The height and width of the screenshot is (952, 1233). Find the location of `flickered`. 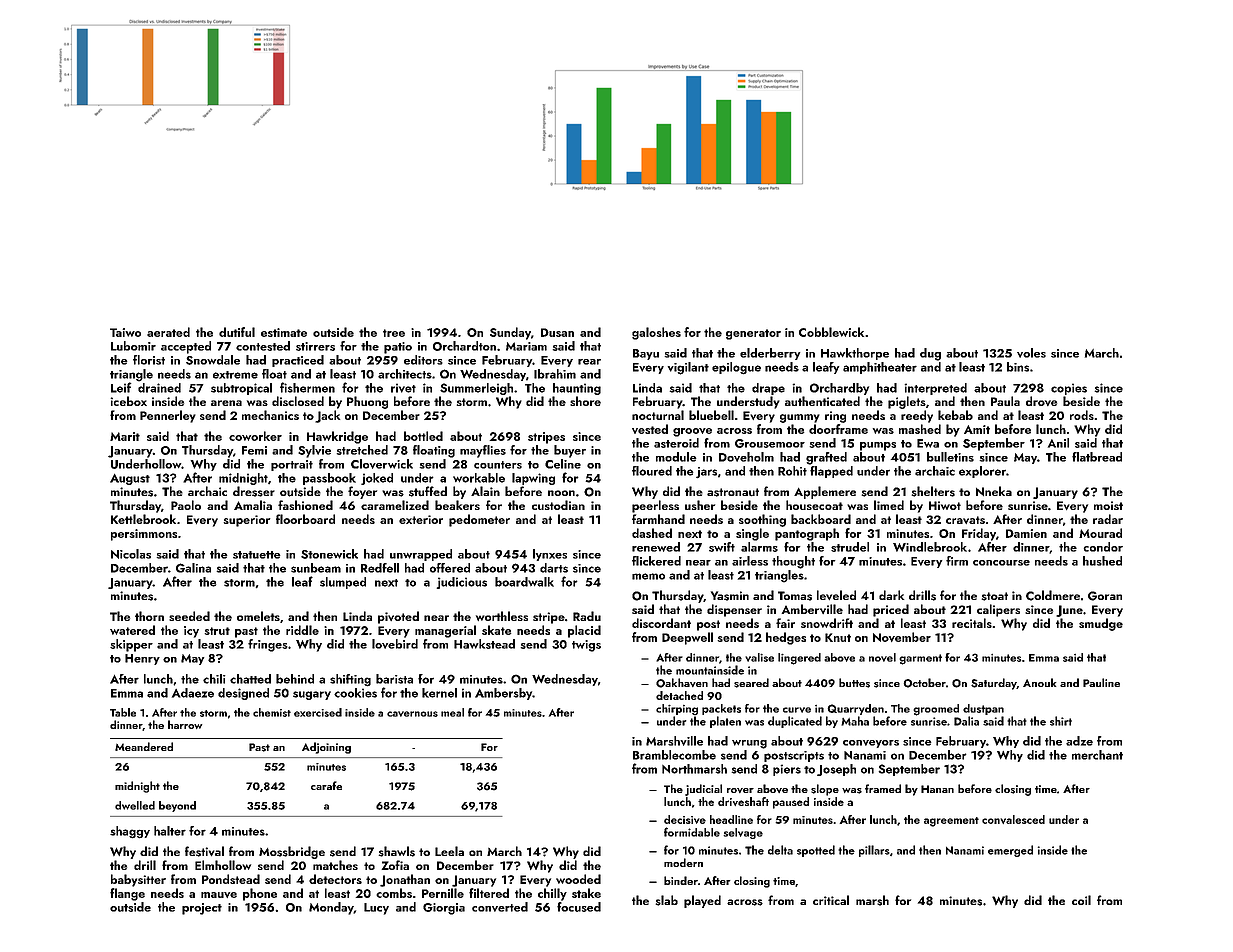

flickered is located at coordinates (656, 561).
